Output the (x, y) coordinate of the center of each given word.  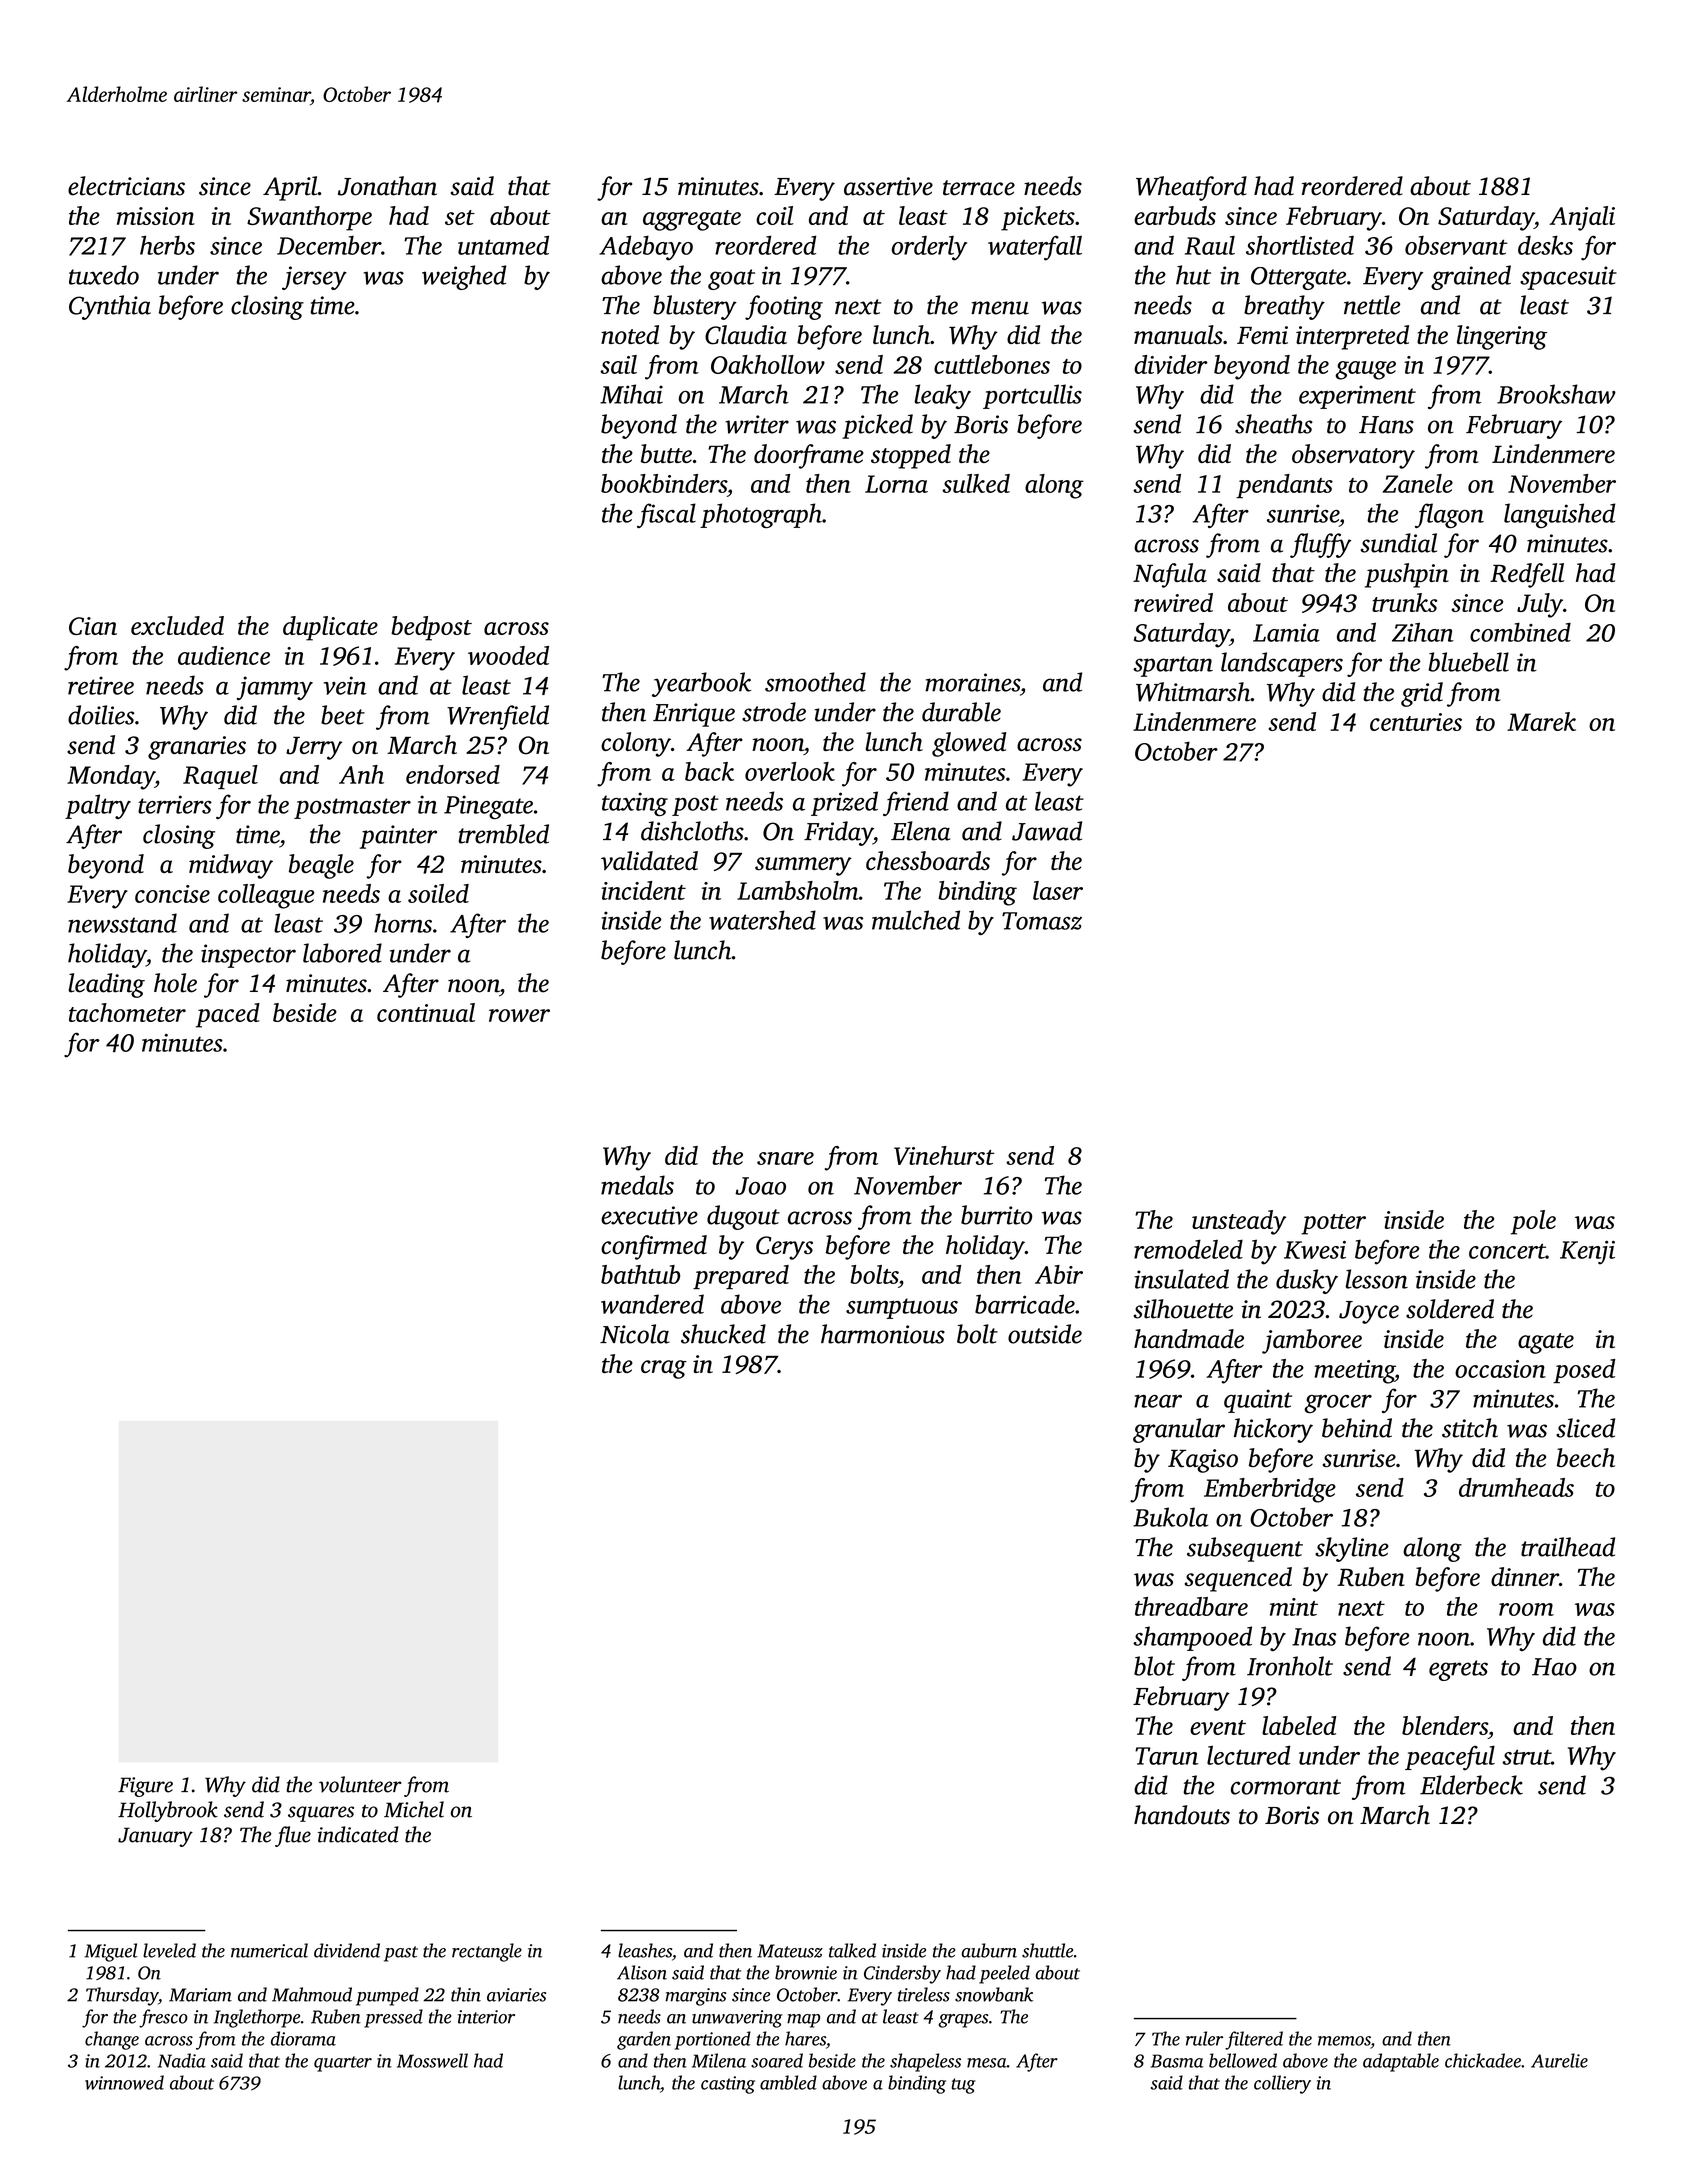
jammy (275, 688)
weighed (464, 277)
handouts (1182, 1815)
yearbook (701, 684)
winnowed (124, 2082)
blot (1154, 1666)
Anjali (1582, 218)
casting (728, 2085)
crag (664, 1369)
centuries (1416, 722)
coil (775, 215)
